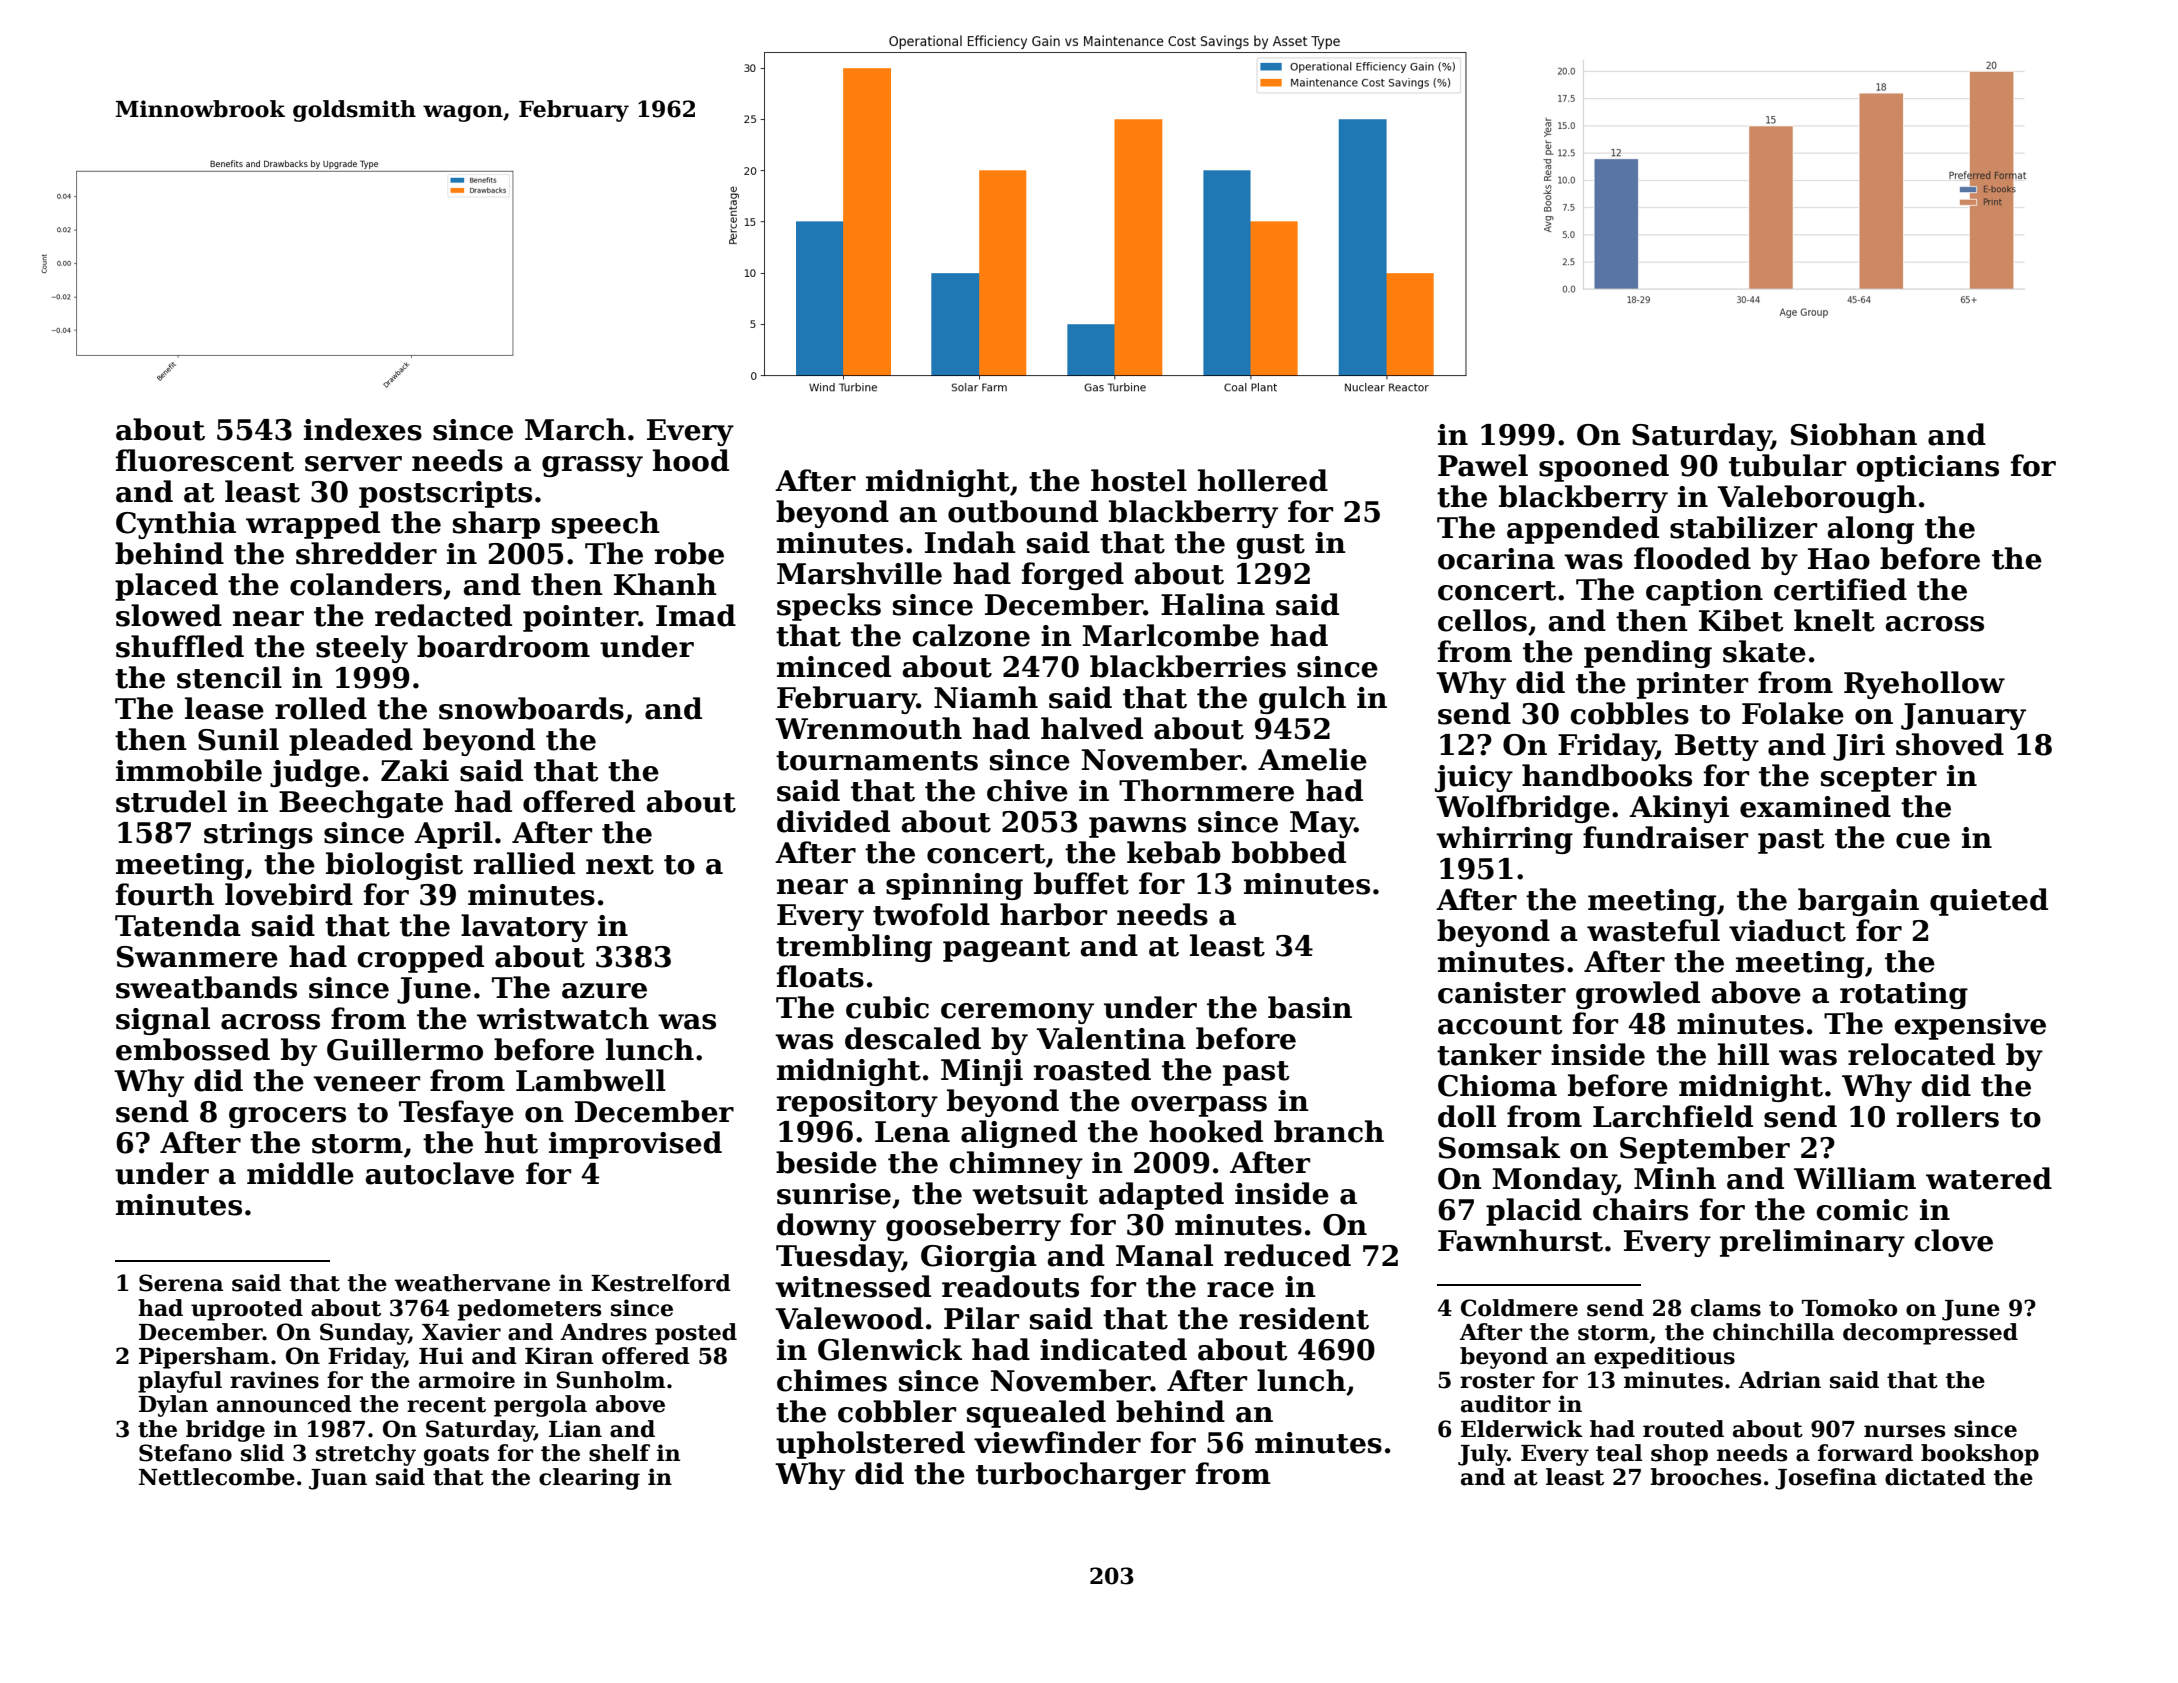 This page has width=2178, height=1683. I want to click on fourth, so click(165, 894).
